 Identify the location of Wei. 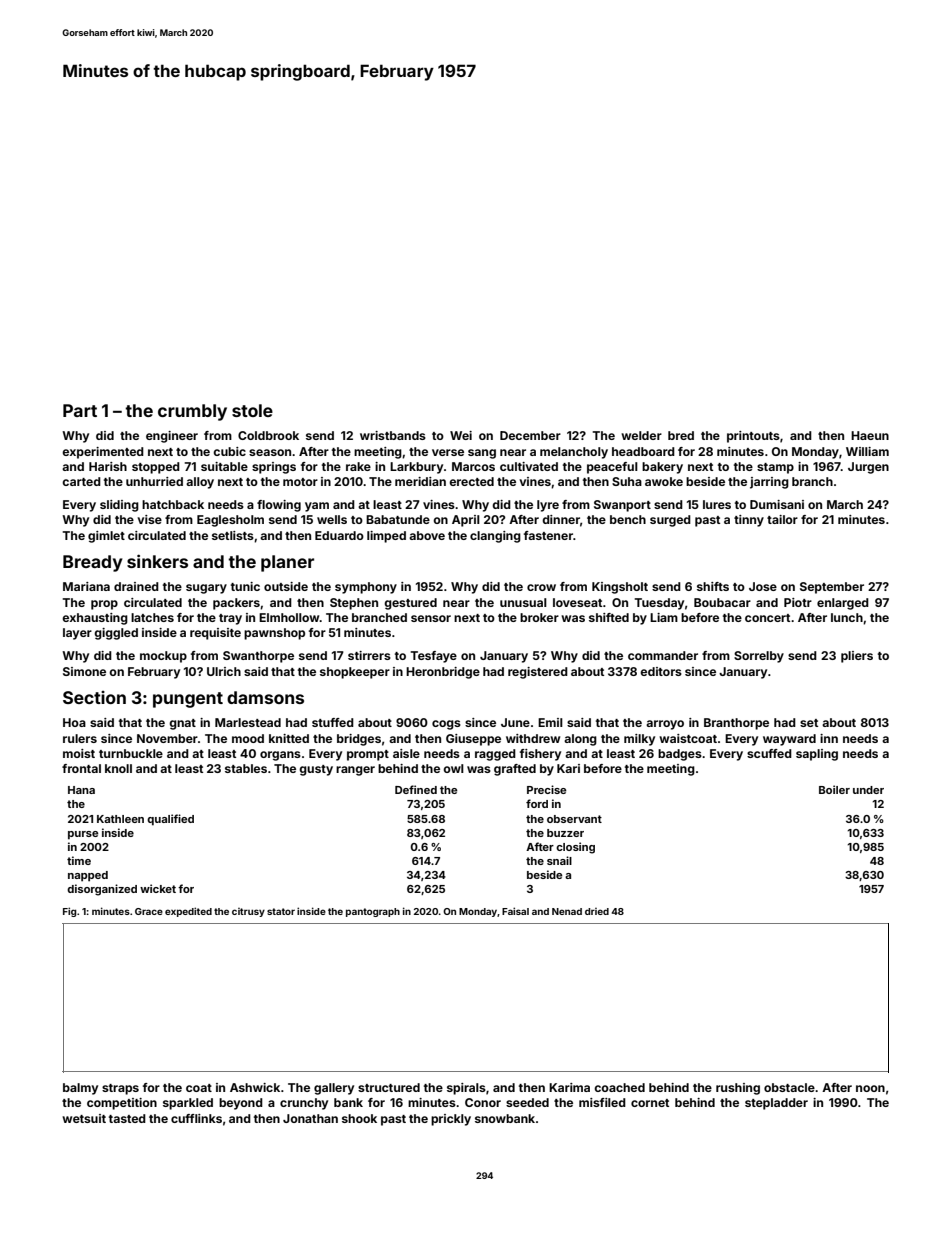
(461, 435).
